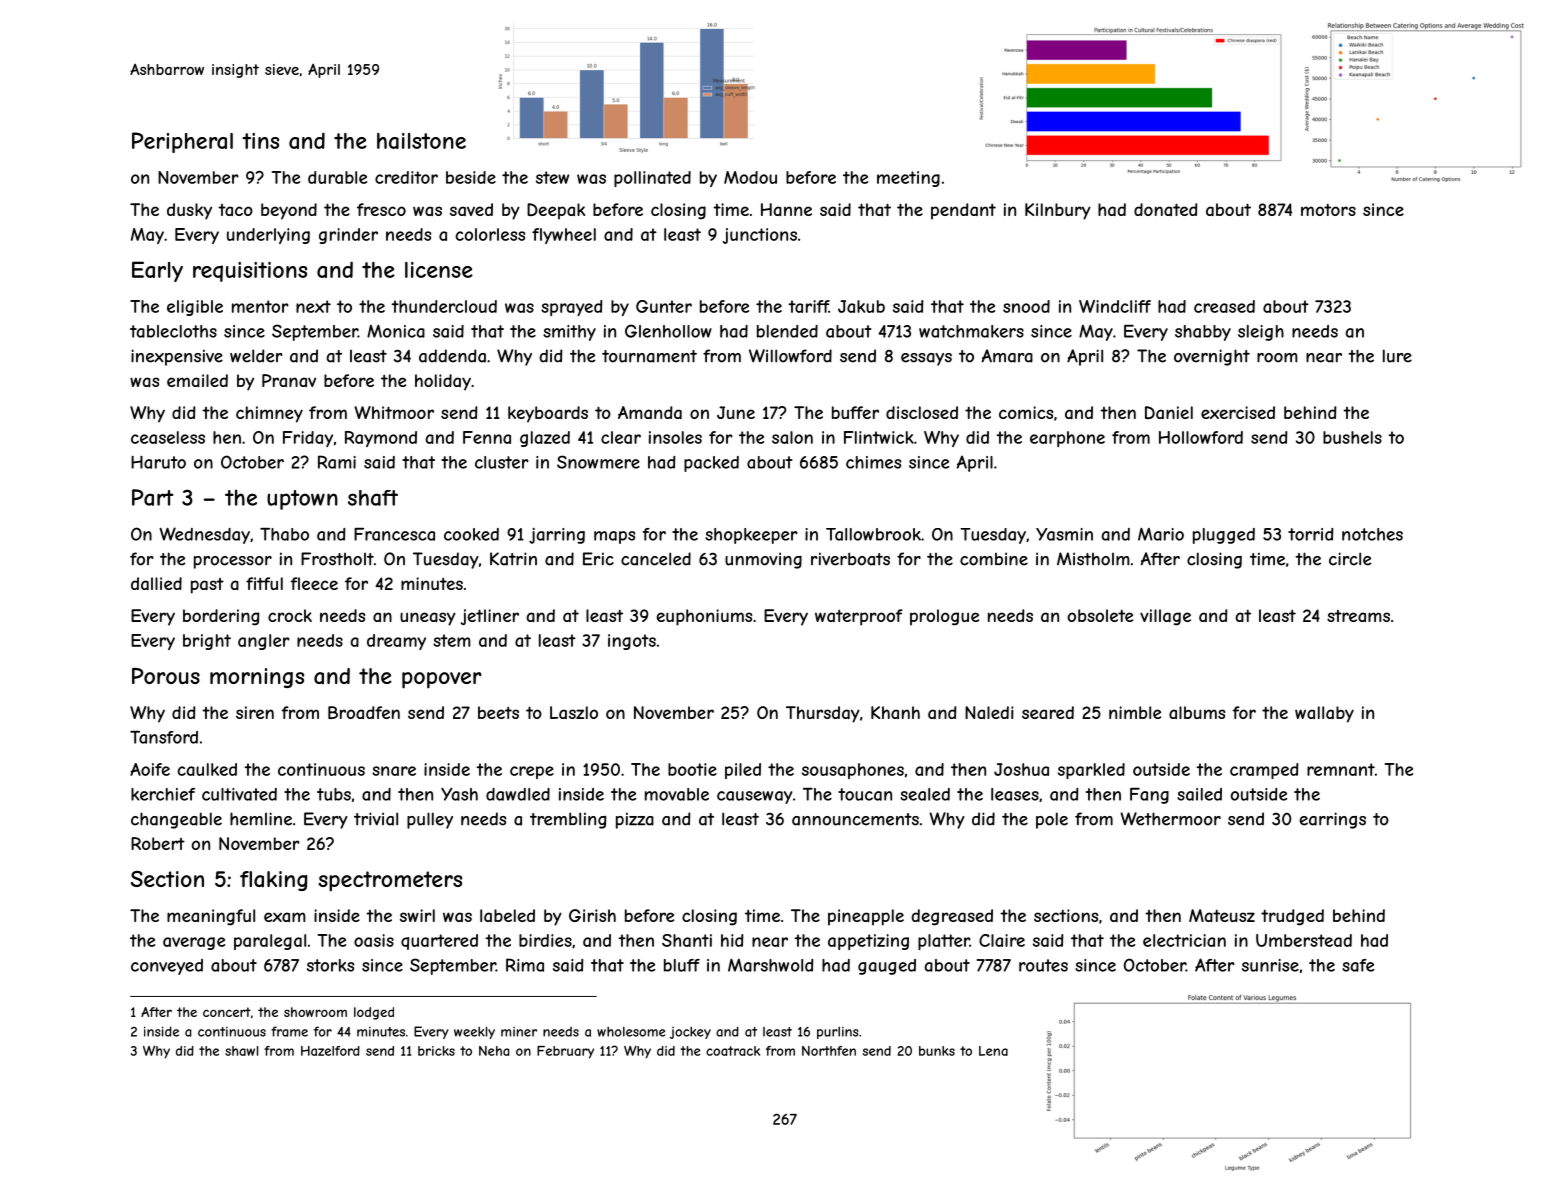 The height and width of the screenshot is (1194, 1545). What do you see at coordinates (1397, 356) in the screenshot?
I see `lure` at bounding box center [1397, 356].
